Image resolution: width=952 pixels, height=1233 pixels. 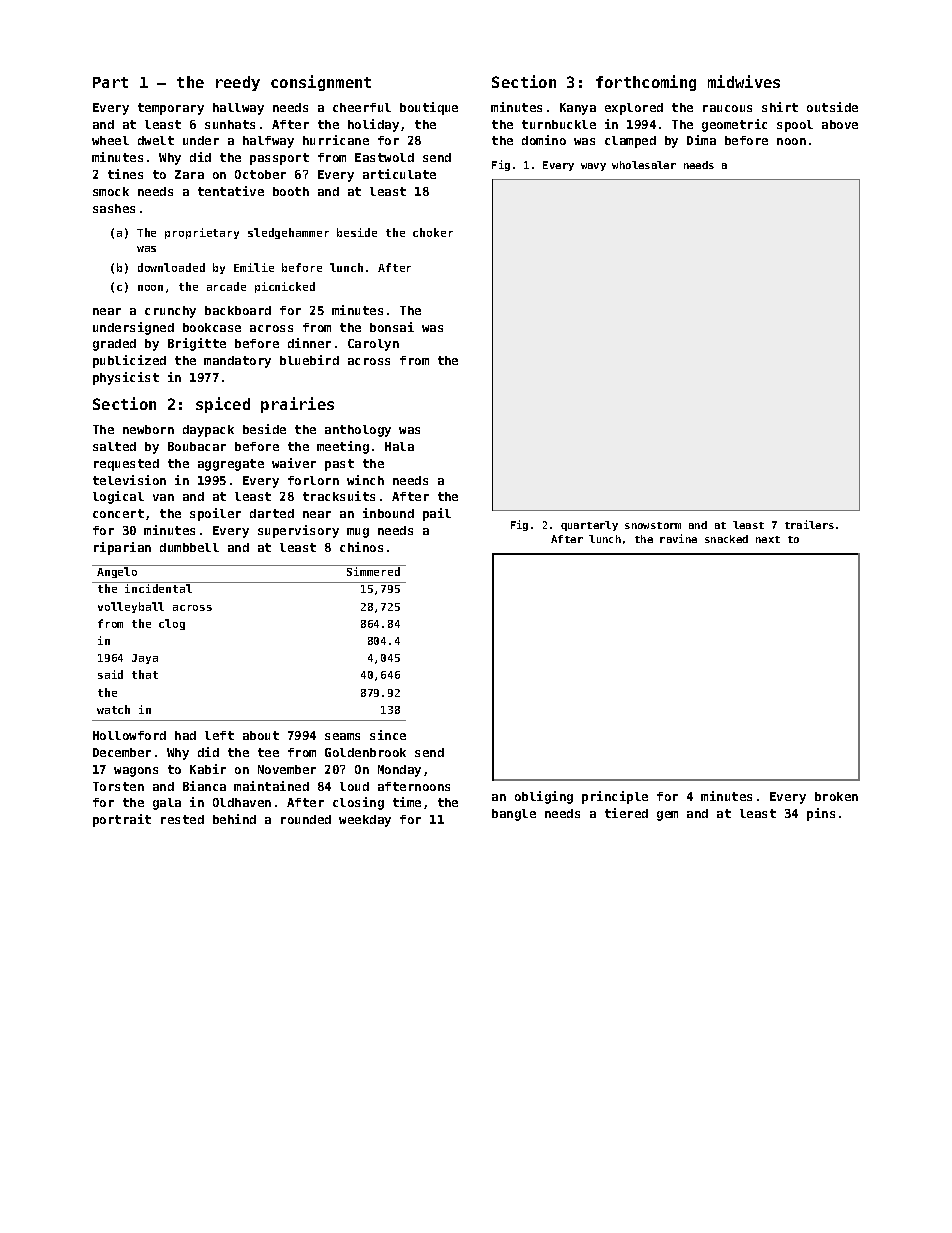 What do you see at coordinates (110, 140) in the screenshot?
I see `wheel` at bounding box center [110, 140].
